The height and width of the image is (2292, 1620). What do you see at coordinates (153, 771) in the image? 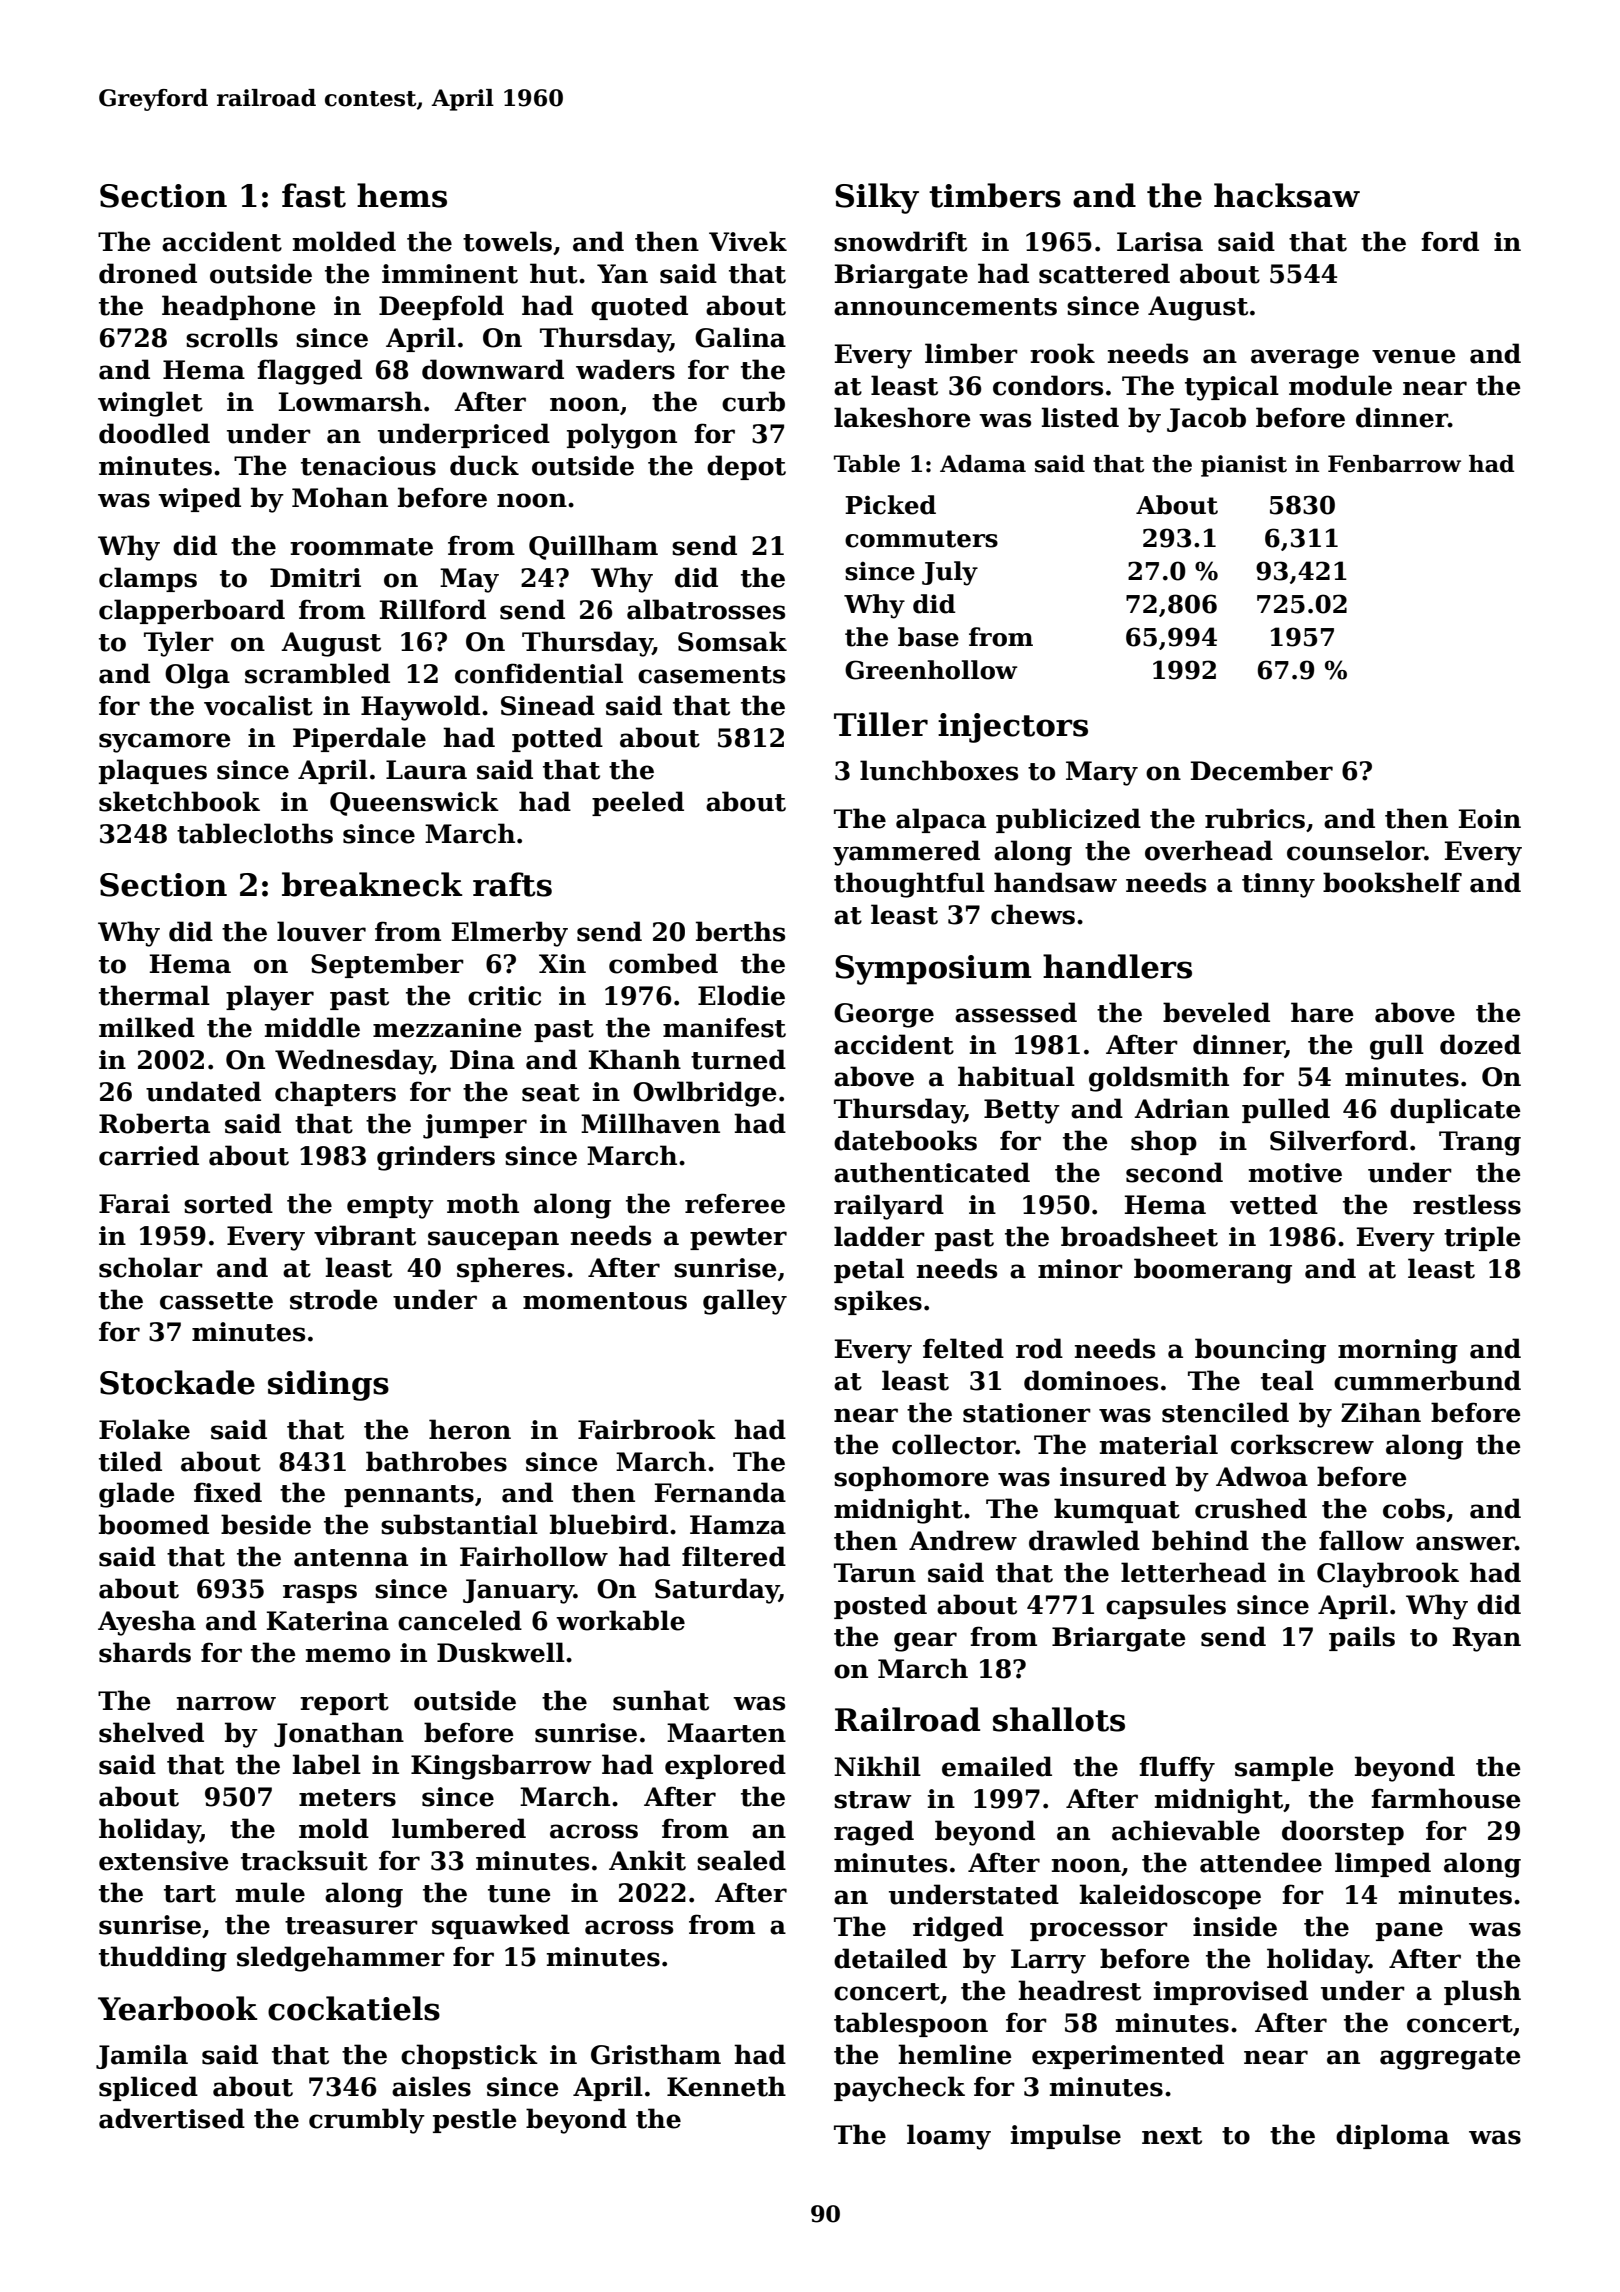
I see `plaques` at bounding box center [153, 771].
